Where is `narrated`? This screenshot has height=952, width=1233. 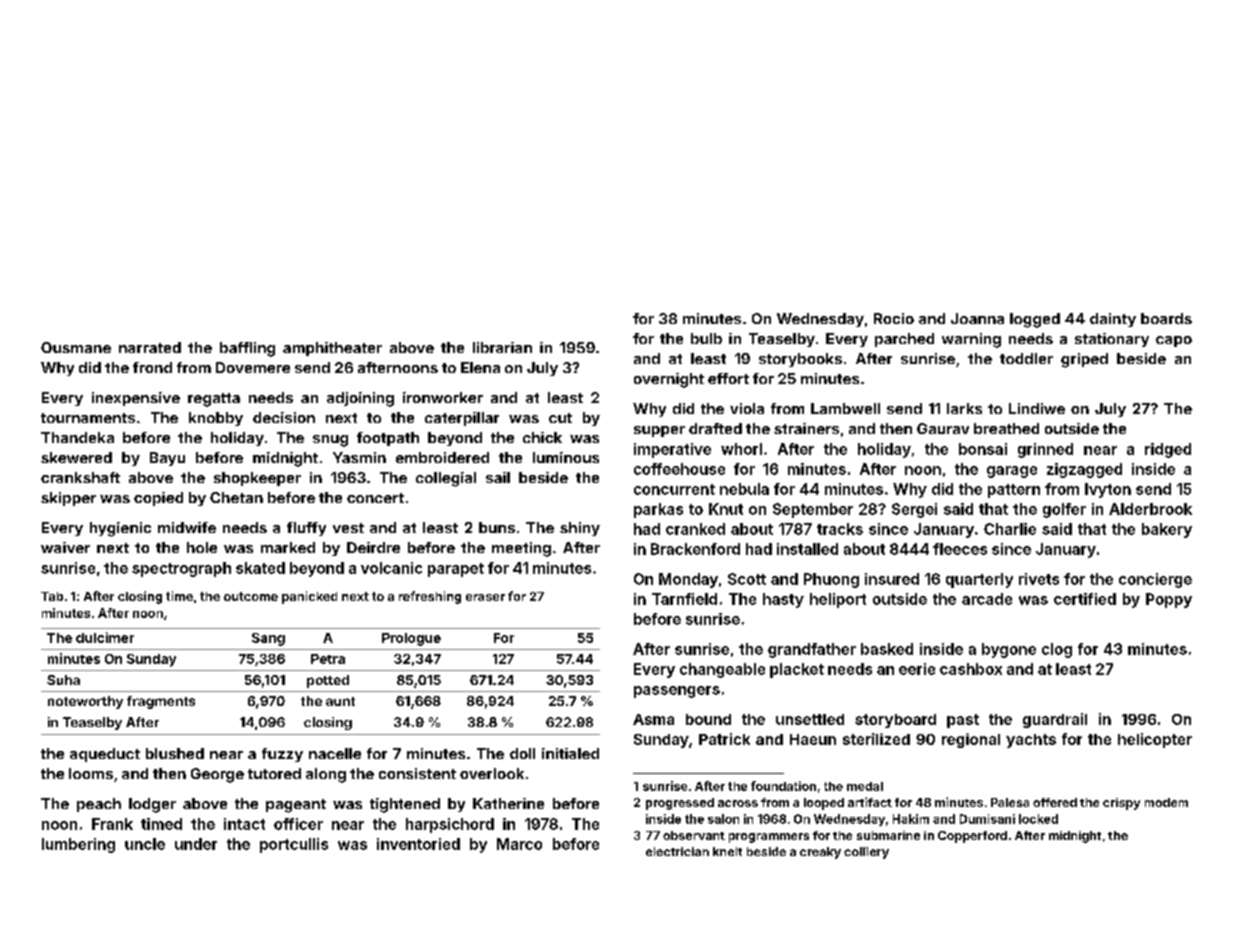
narrated is located at coordinates (150, 347).
